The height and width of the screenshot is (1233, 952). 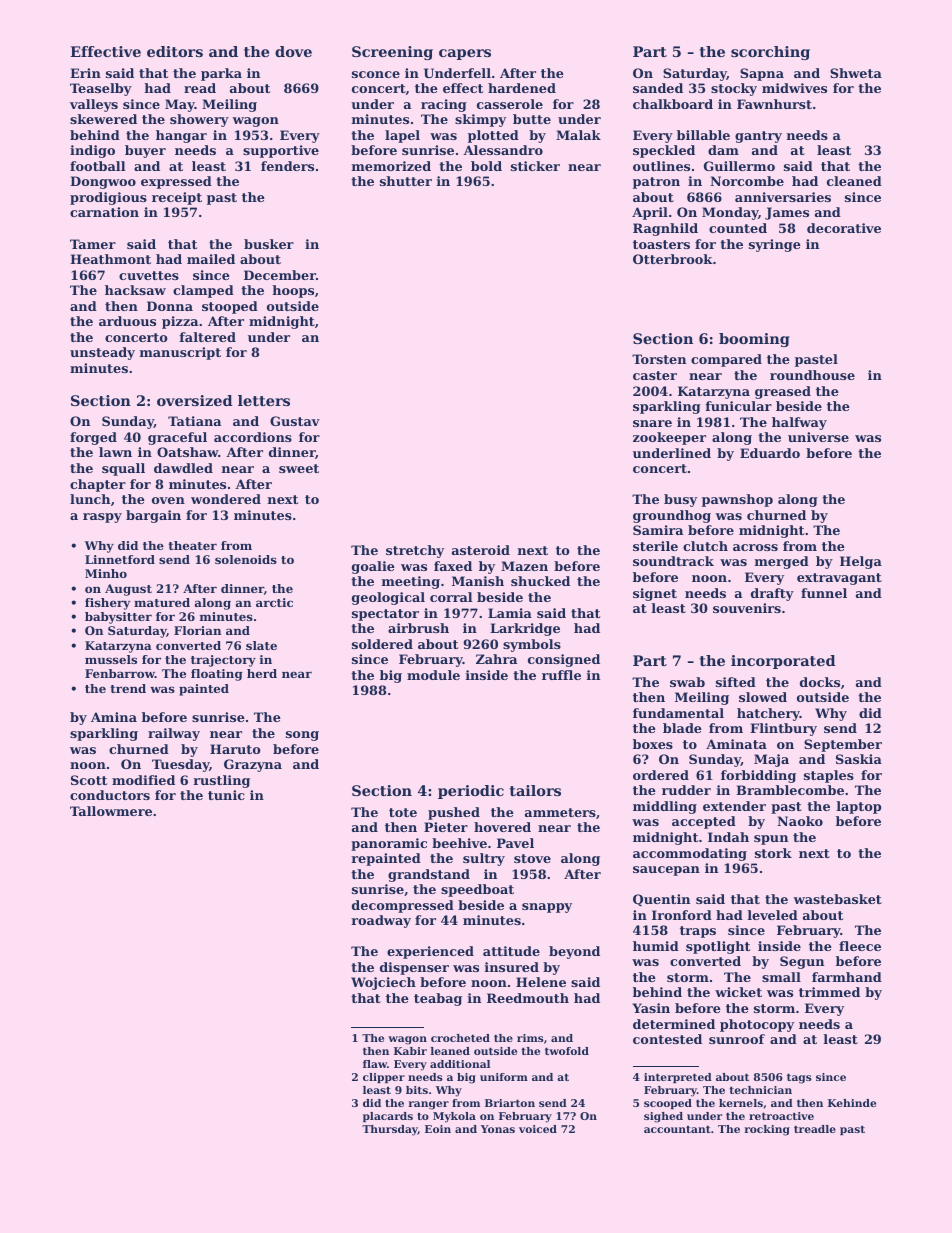 What do you see at coordinates (861, 562) in the screenshot?
I see `Helga` at bounding box center [861, 562].
